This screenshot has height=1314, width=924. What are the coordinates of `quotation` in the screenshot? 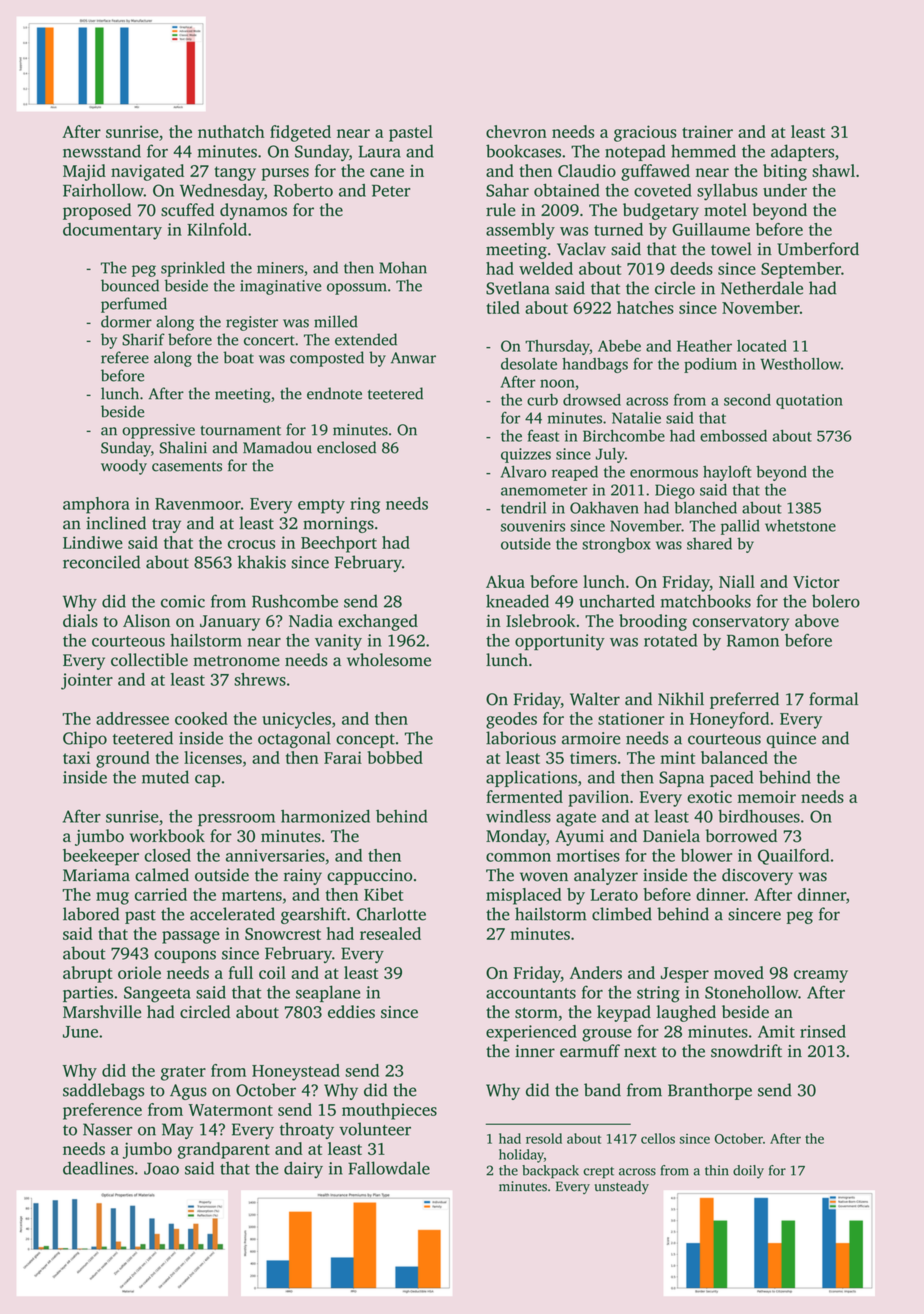 It's located at (809, 401).
